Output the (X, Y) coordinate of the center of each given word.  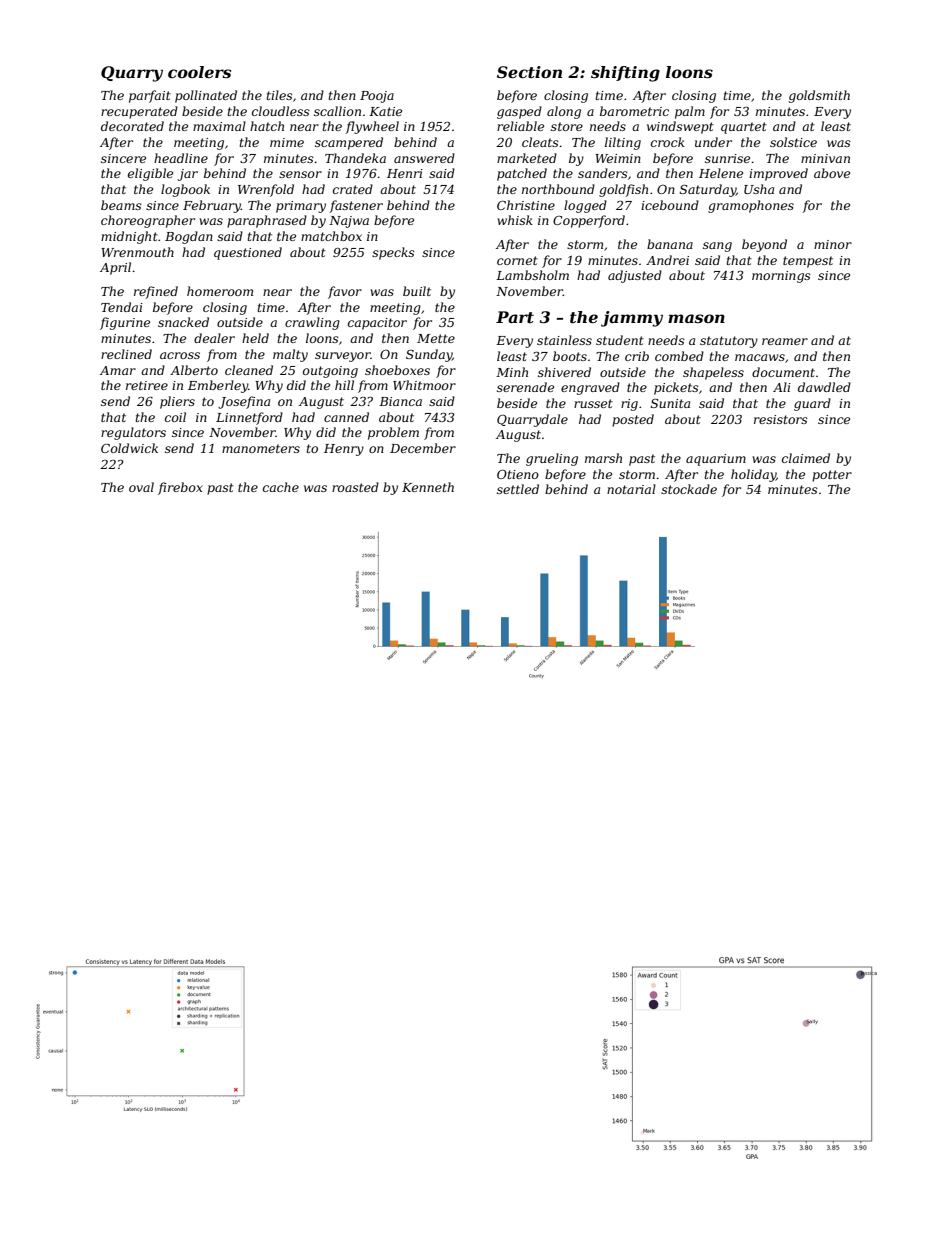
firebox (180, 488)
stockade (689, 489)
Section (529, 72)
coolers (199, 72)
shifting (625, 74)
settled (518, 489)
